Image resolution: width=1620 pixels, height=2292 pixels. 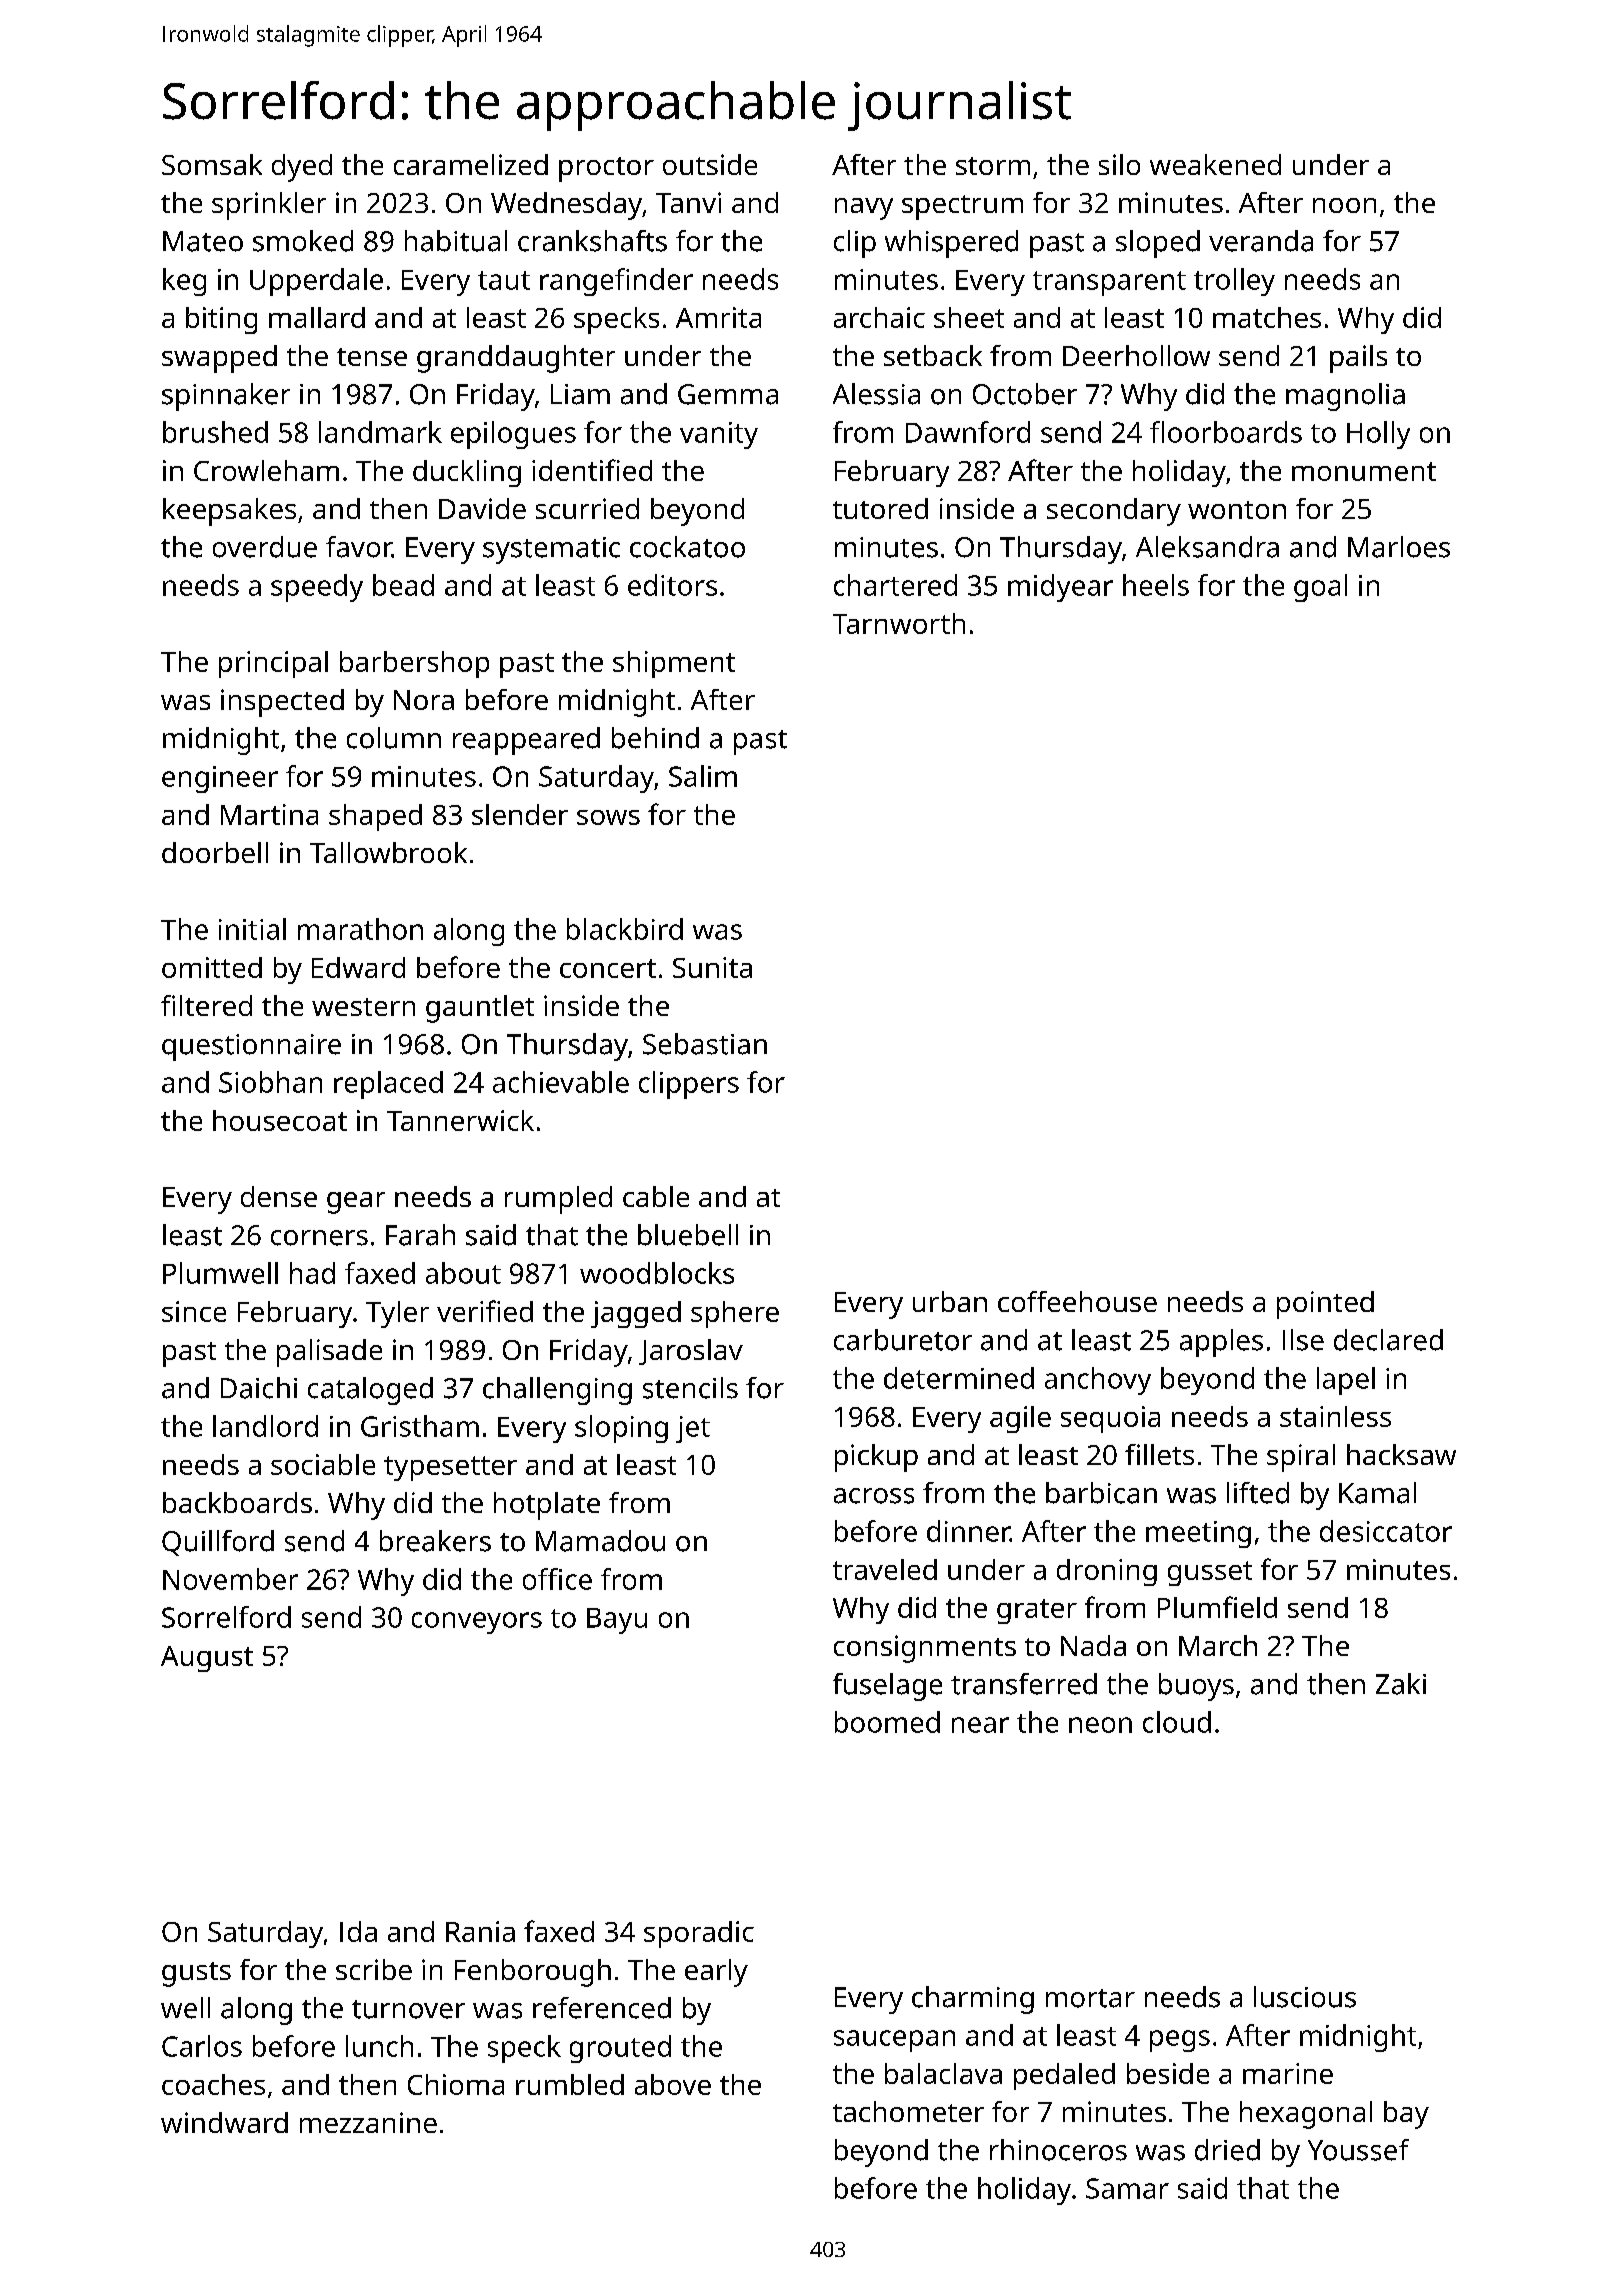 What do you see at coordinates (194, 1311) in the screenshot?
I see `since` at bounding box center [194, 1311].
